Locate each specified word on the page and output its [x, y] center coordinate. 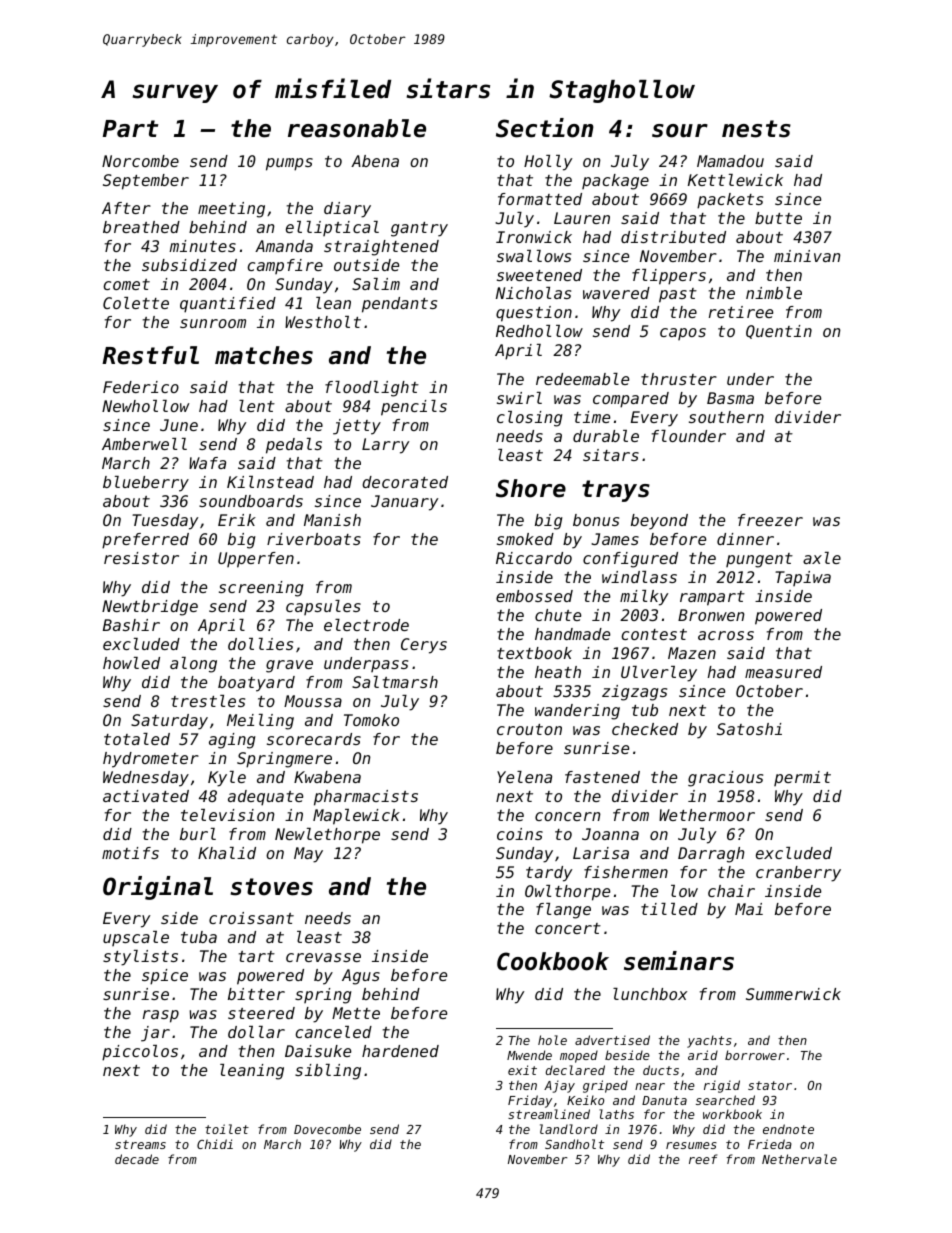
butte [778, 218]
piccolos [140, 1053]
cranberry [798, 874]
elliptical [332, 228]
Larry [385, 446]
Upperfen [256, 560]
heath [558, 672]
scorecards [314, 739]
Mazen [692, 653]
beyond [659, 522]
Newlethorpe [327, 836]
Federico [141, 387]
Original [158, 888]
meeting [231, 210]
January [404, 503]
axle [822, 558]
